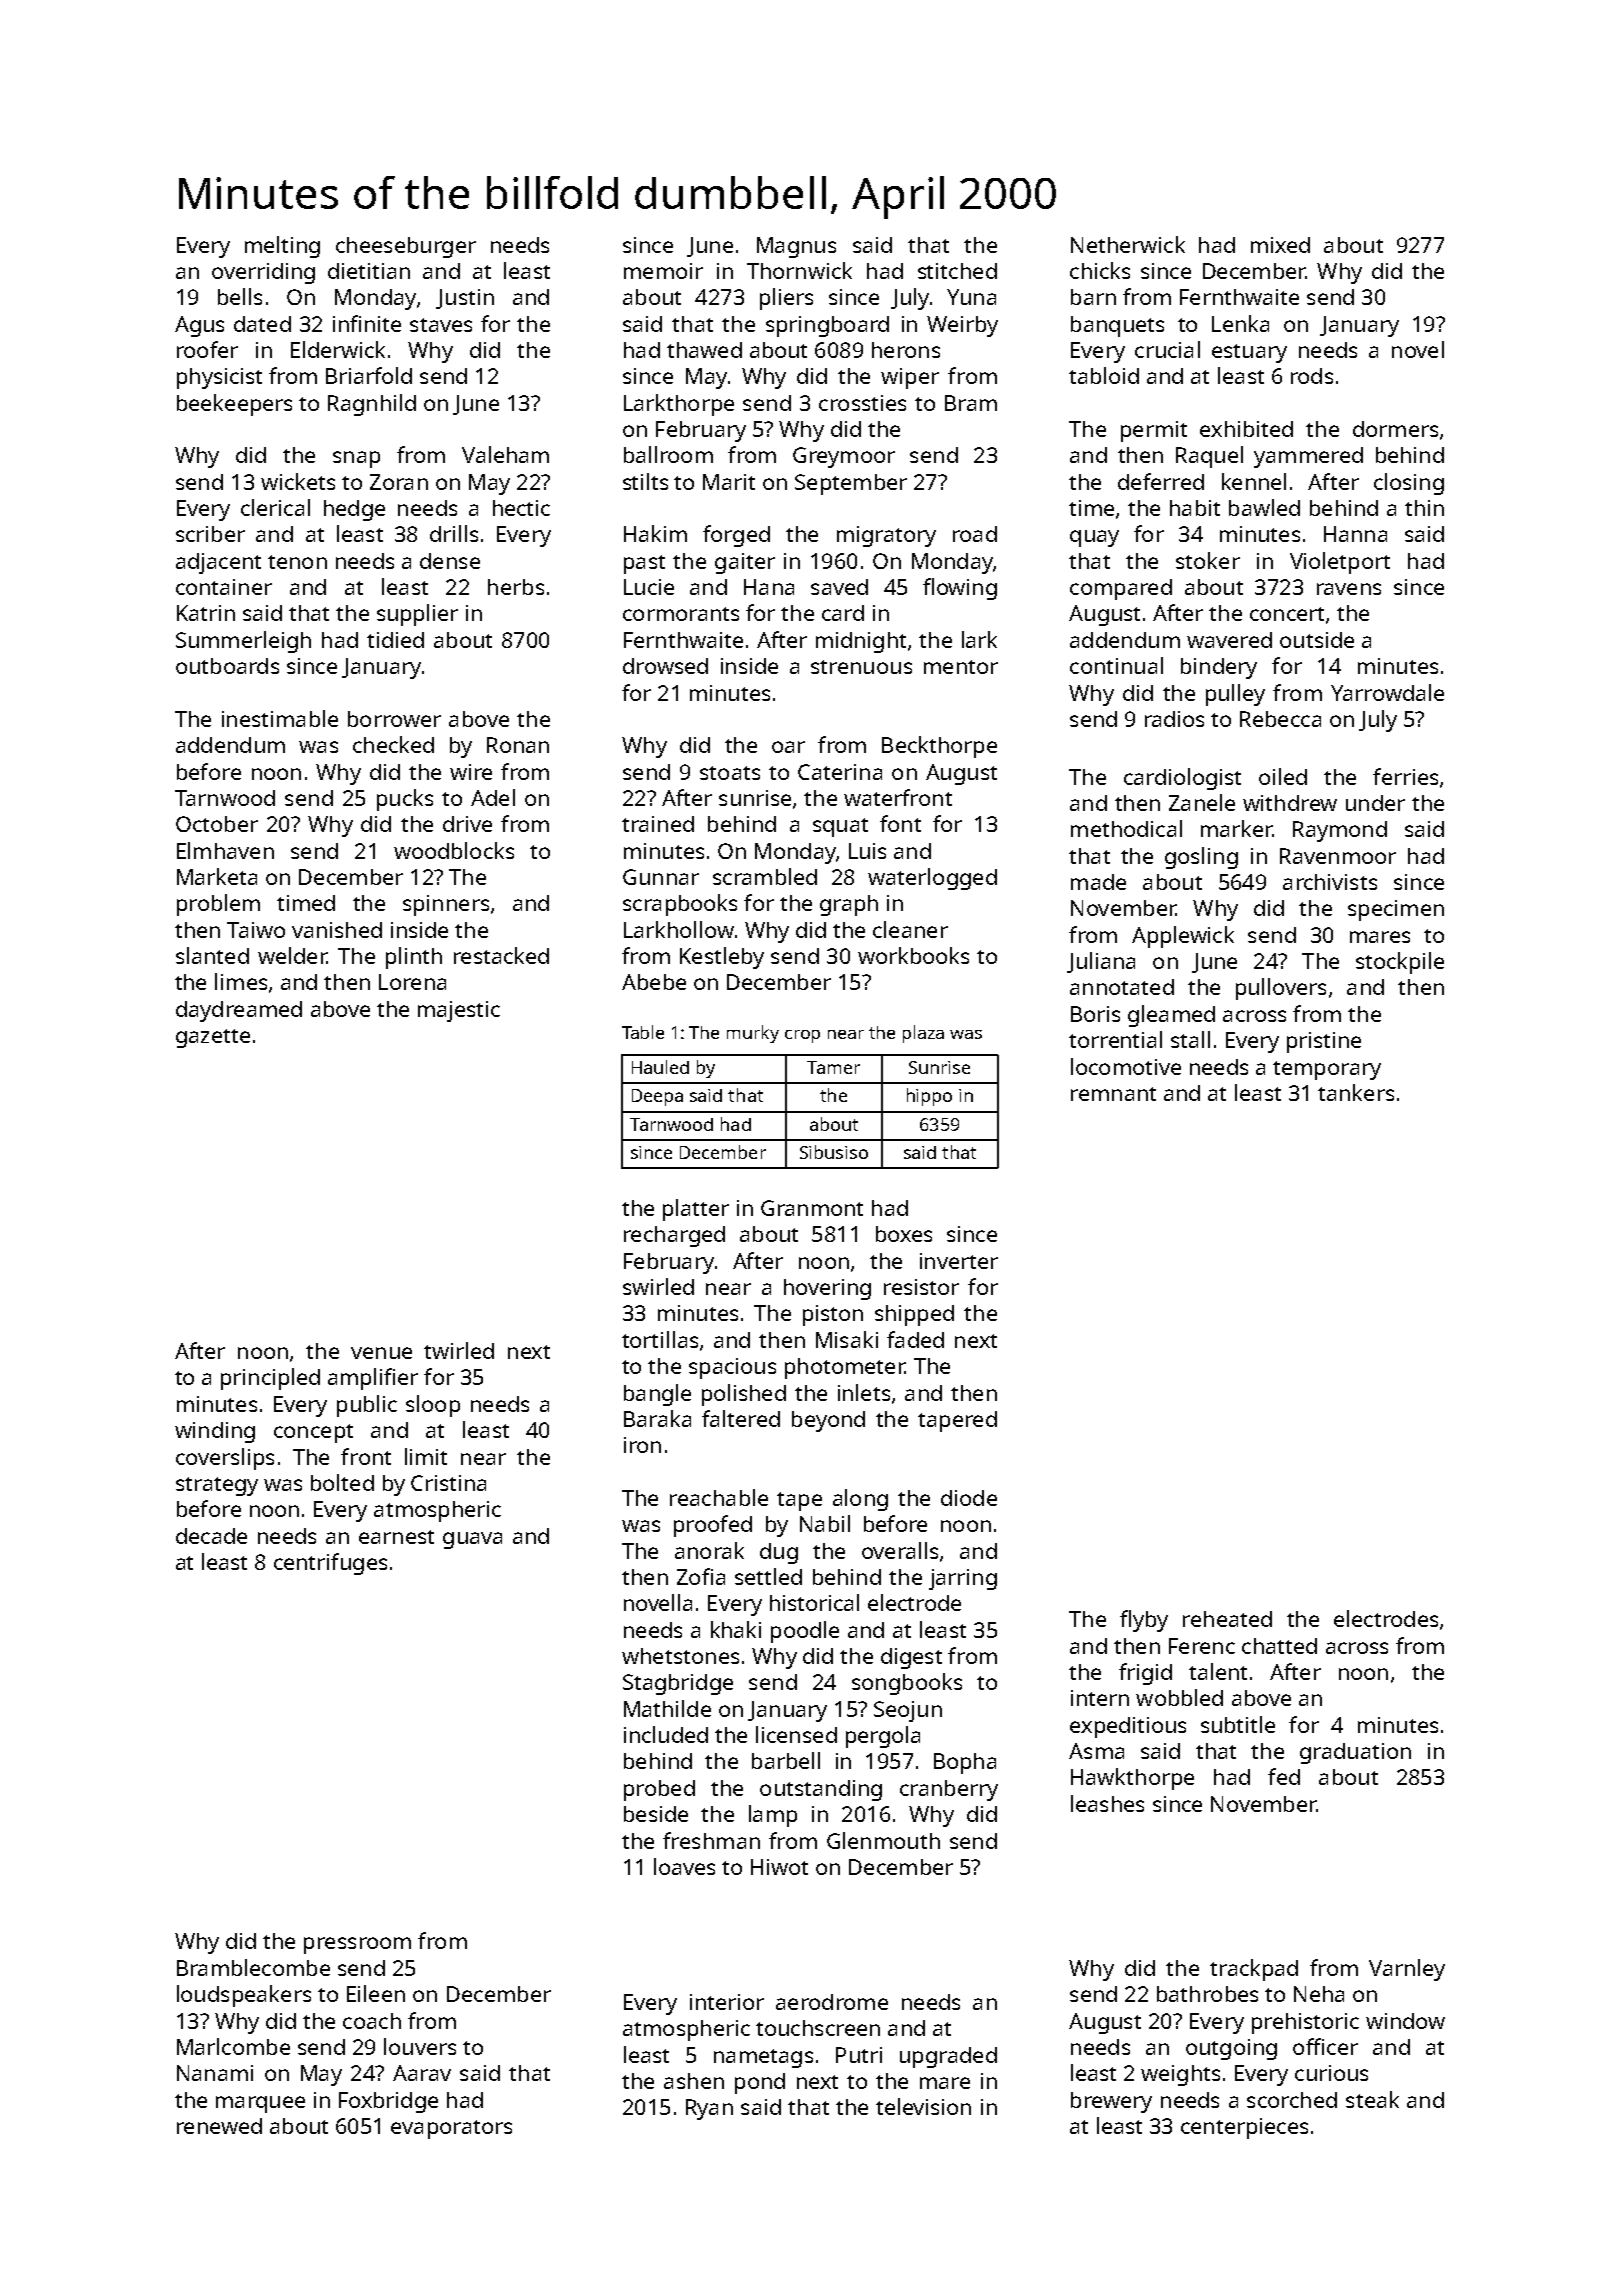 The image size is (1620, 2292). What do you see at coordinates (1280, 245) in the screenshot?
I see `mixed` at bounding box center [1280, 245].
